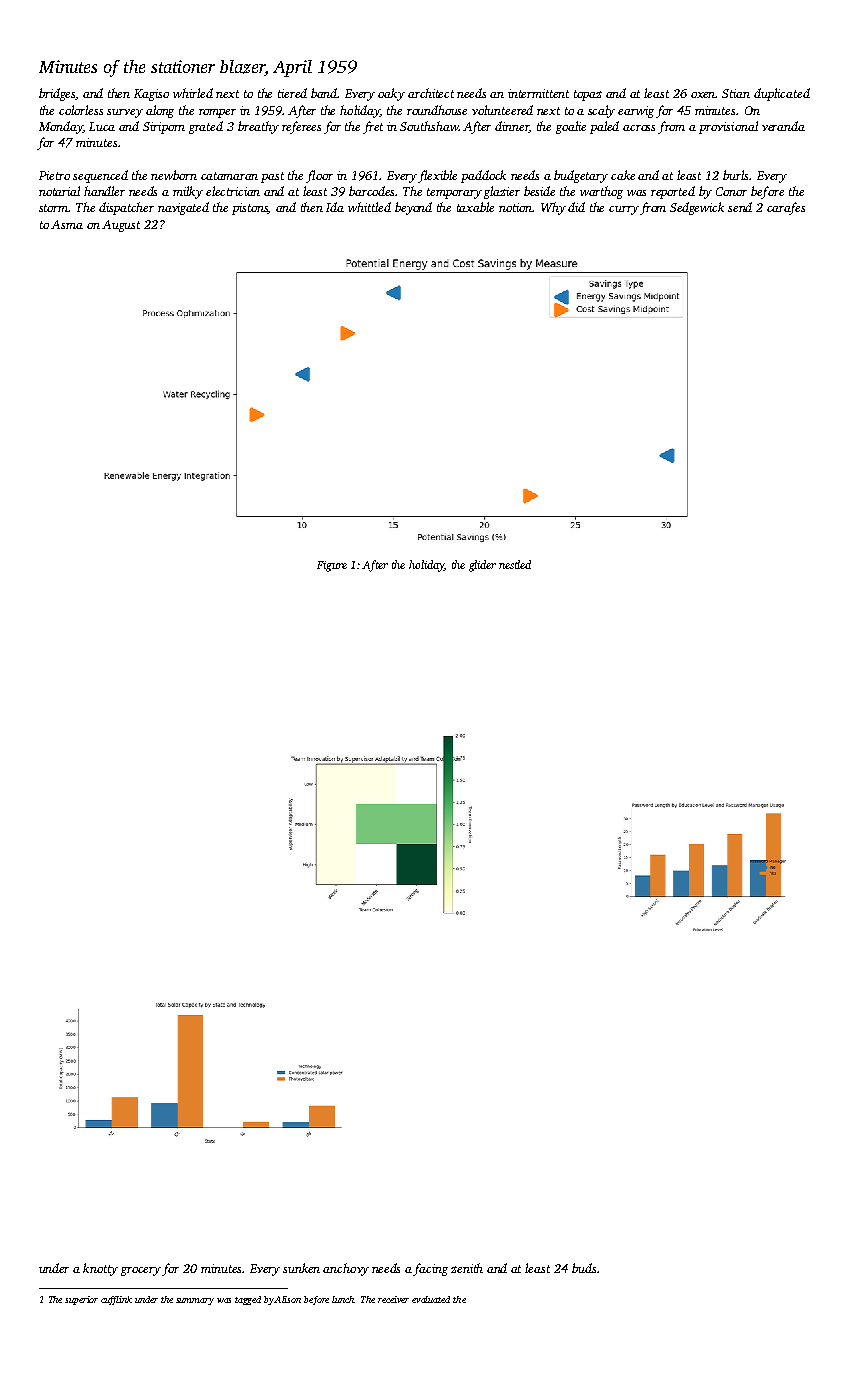 This image has height=1400, width=849. Describe the element at coordinates (430, 1269) in the image. I see `facing` at that location.
